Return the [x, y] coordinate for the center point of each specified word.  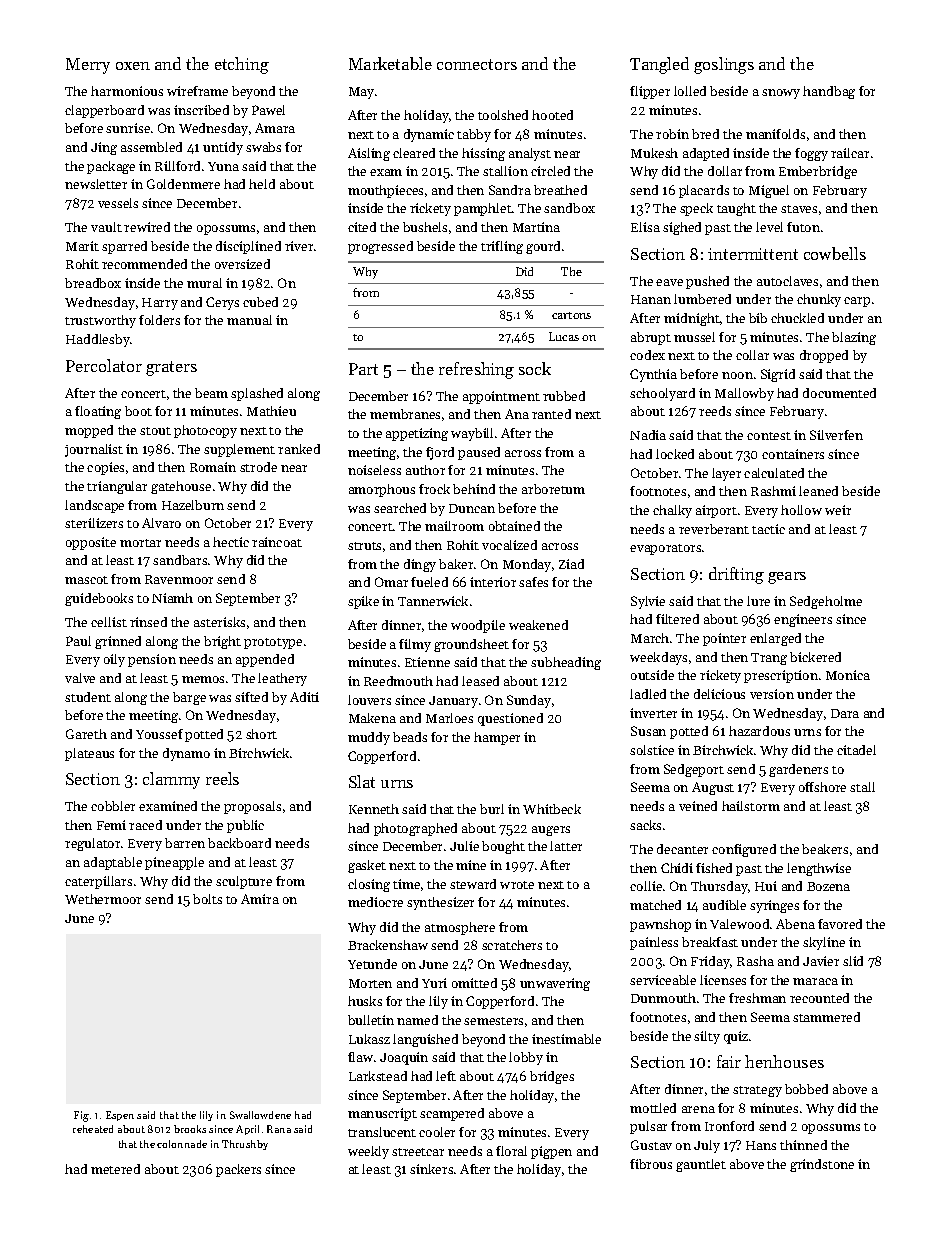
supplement [239, 450]
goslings [724, 65]
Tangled [659, 65]
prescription [781, 676]
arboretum [553, 489]
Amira [260, 899]
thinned [803, 1145]
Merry [88, 66]
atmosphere [460, 928]
